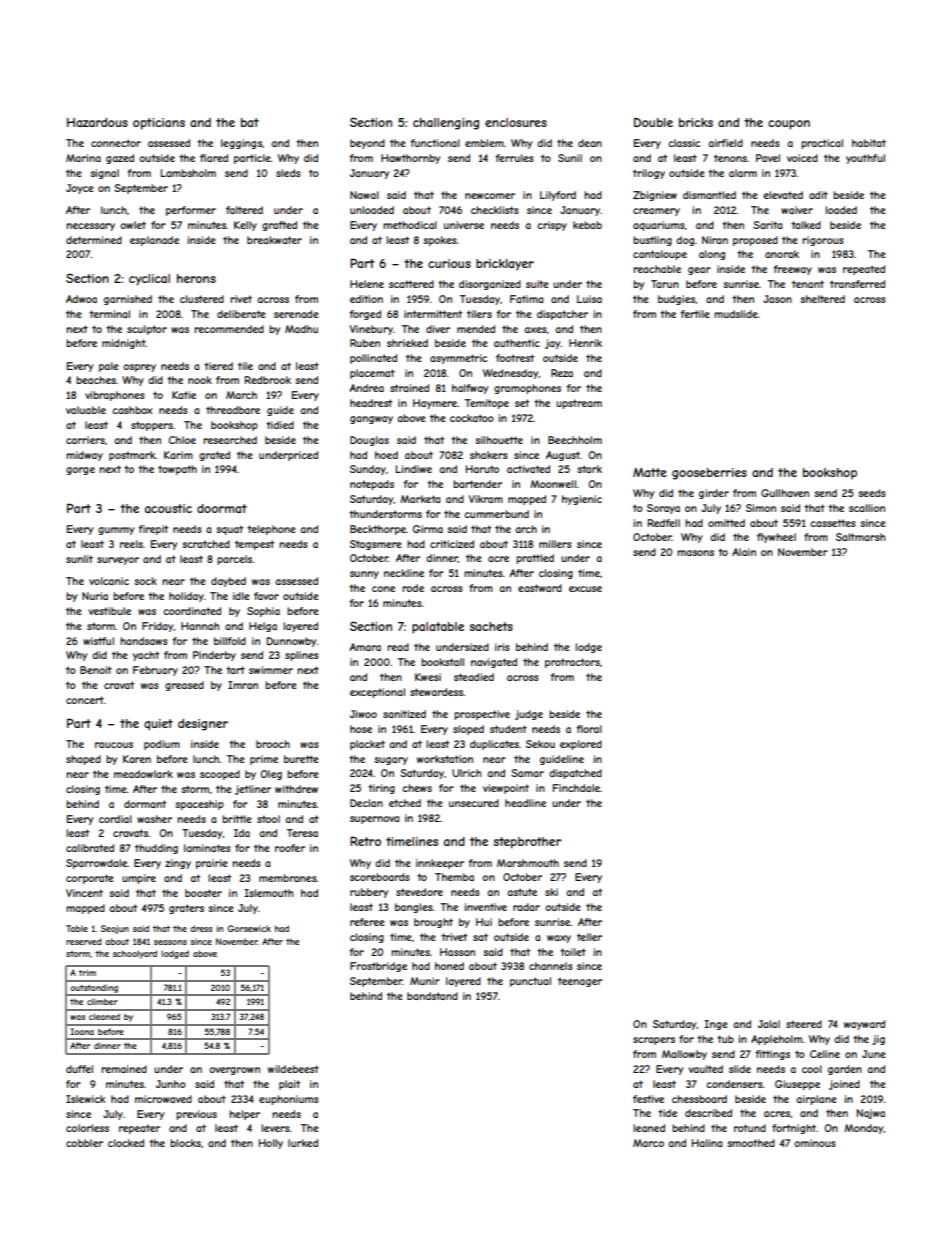 Image resolution: width=952 pixels, height=1233 pixels. What do you see at coordinates (365, 343) in the screenshot?
I see `Ruben` at bounding box center [365, 343].
